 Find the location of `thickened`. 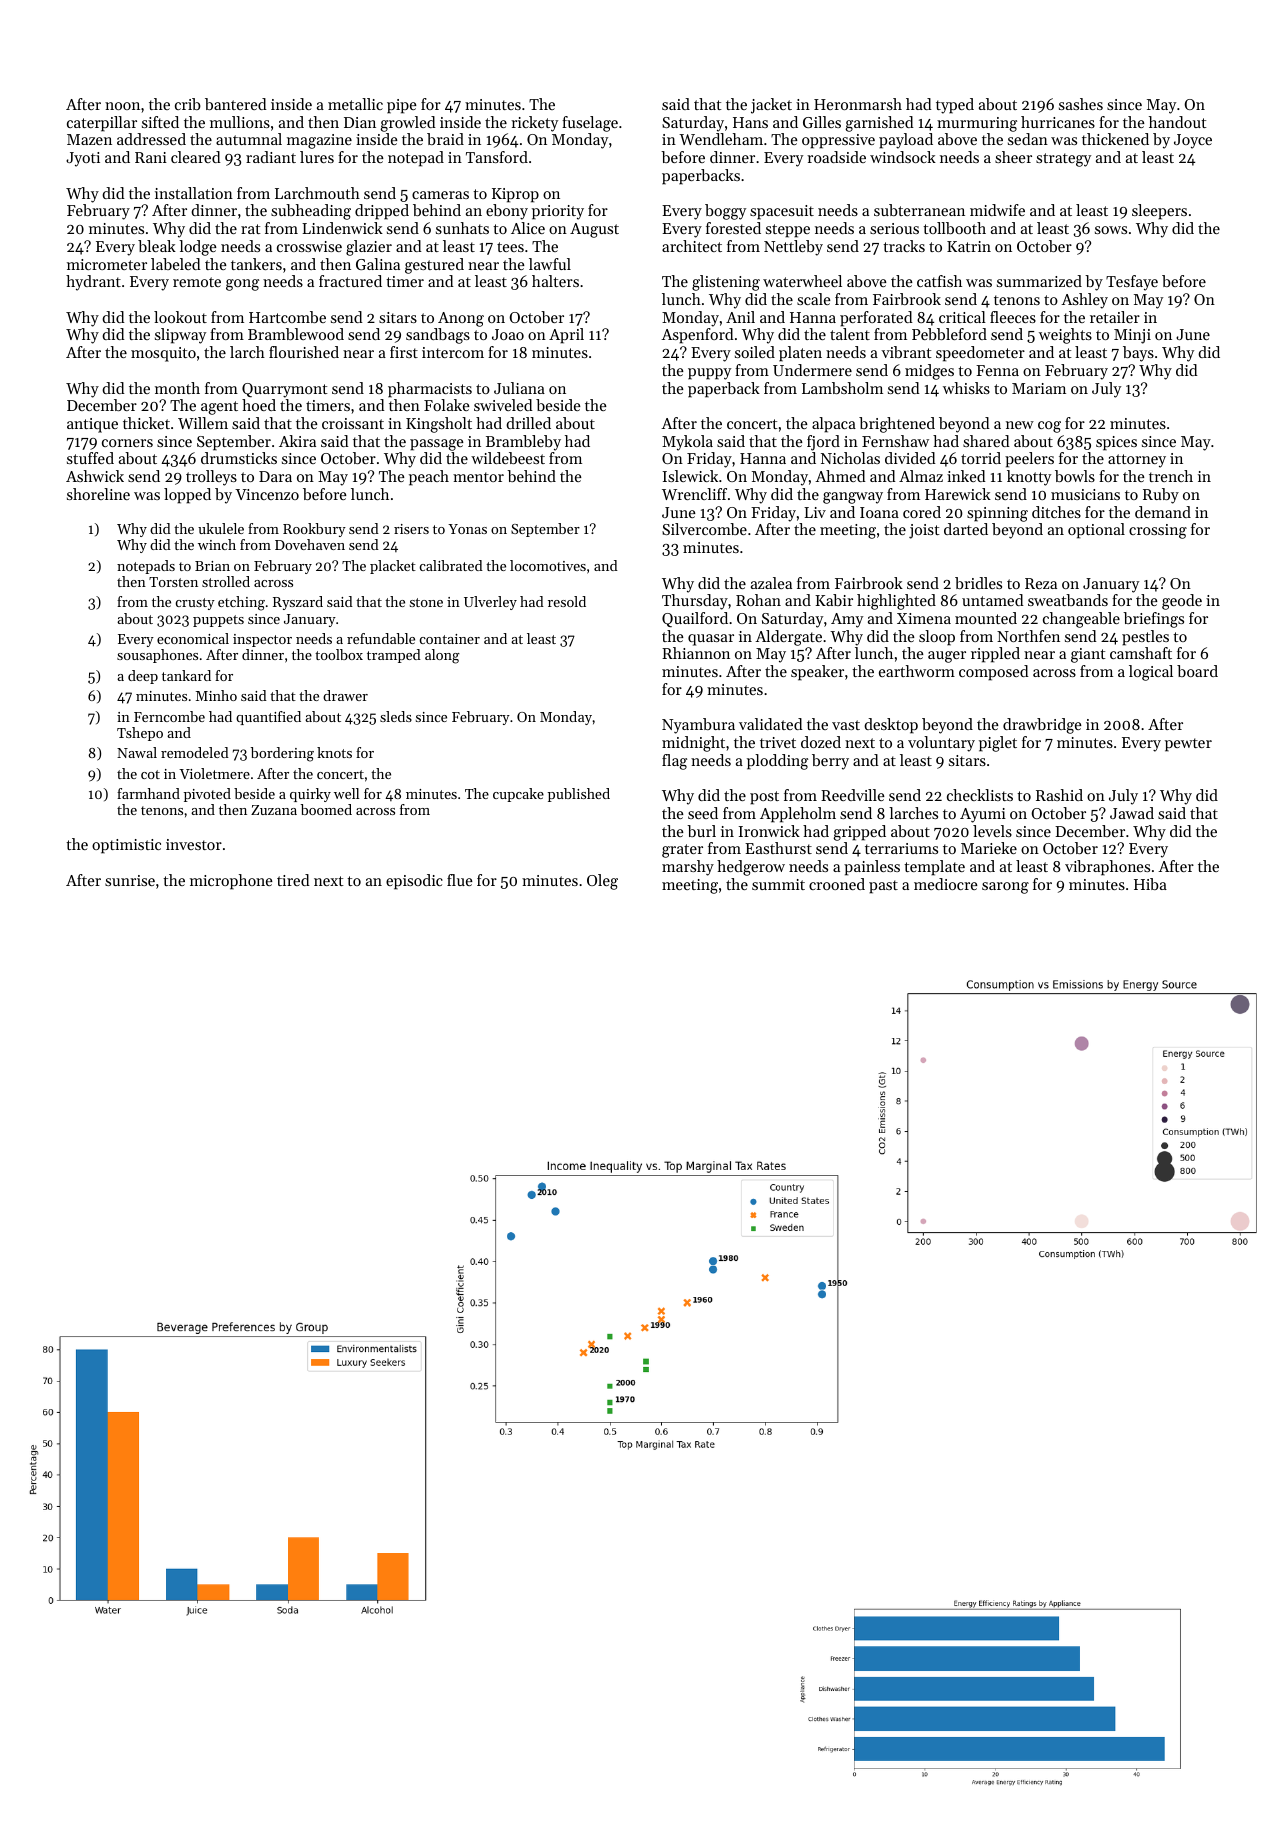

thickened is located at coordinates (1115, 139).
